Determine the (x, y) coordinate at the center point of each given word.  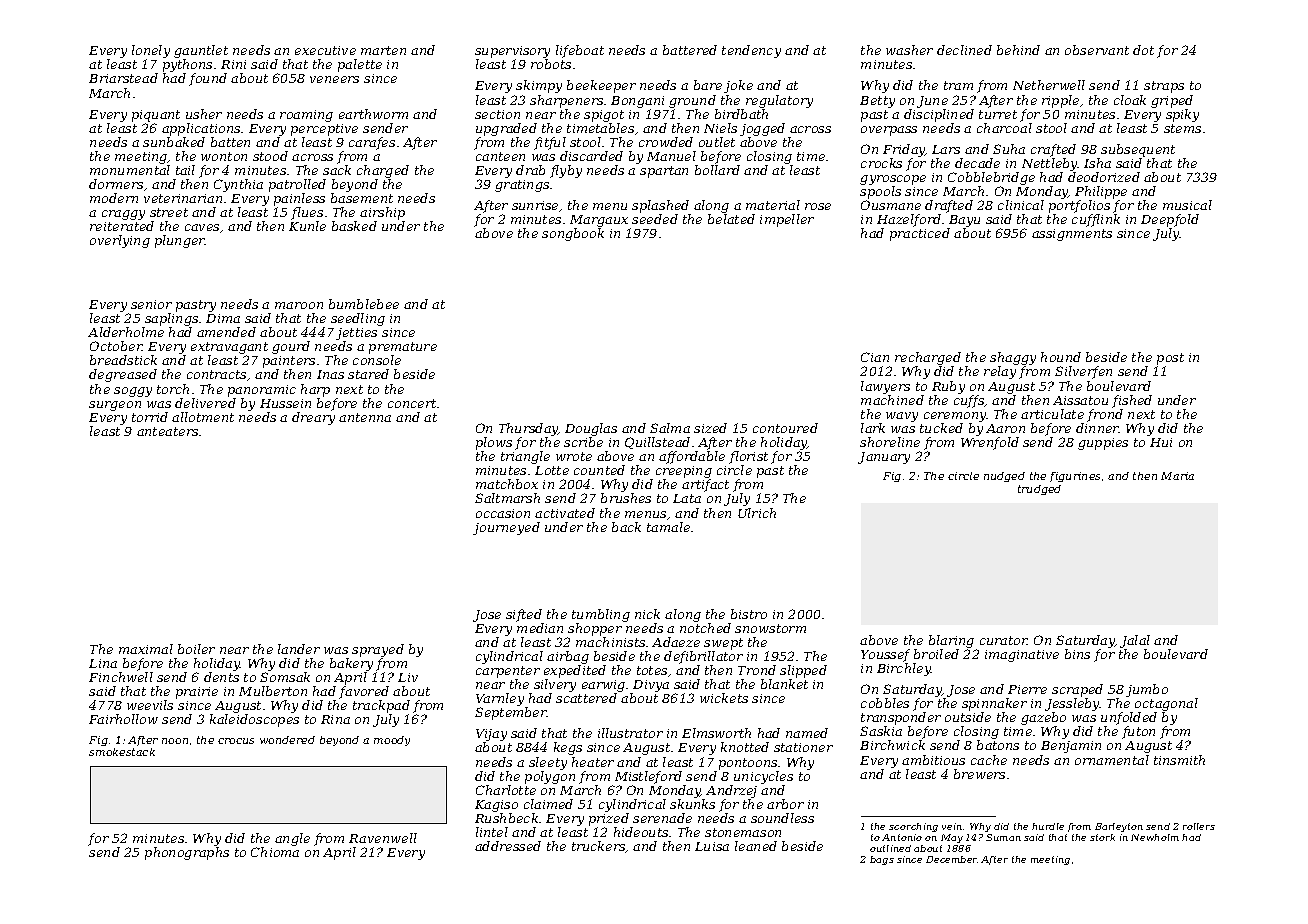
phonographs (187, 853)
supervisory (512, 52)
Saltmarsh (507, 498)
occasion (503, 513)
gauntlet (201, 51)
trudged (1039, 490)
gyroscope (893, 180)
